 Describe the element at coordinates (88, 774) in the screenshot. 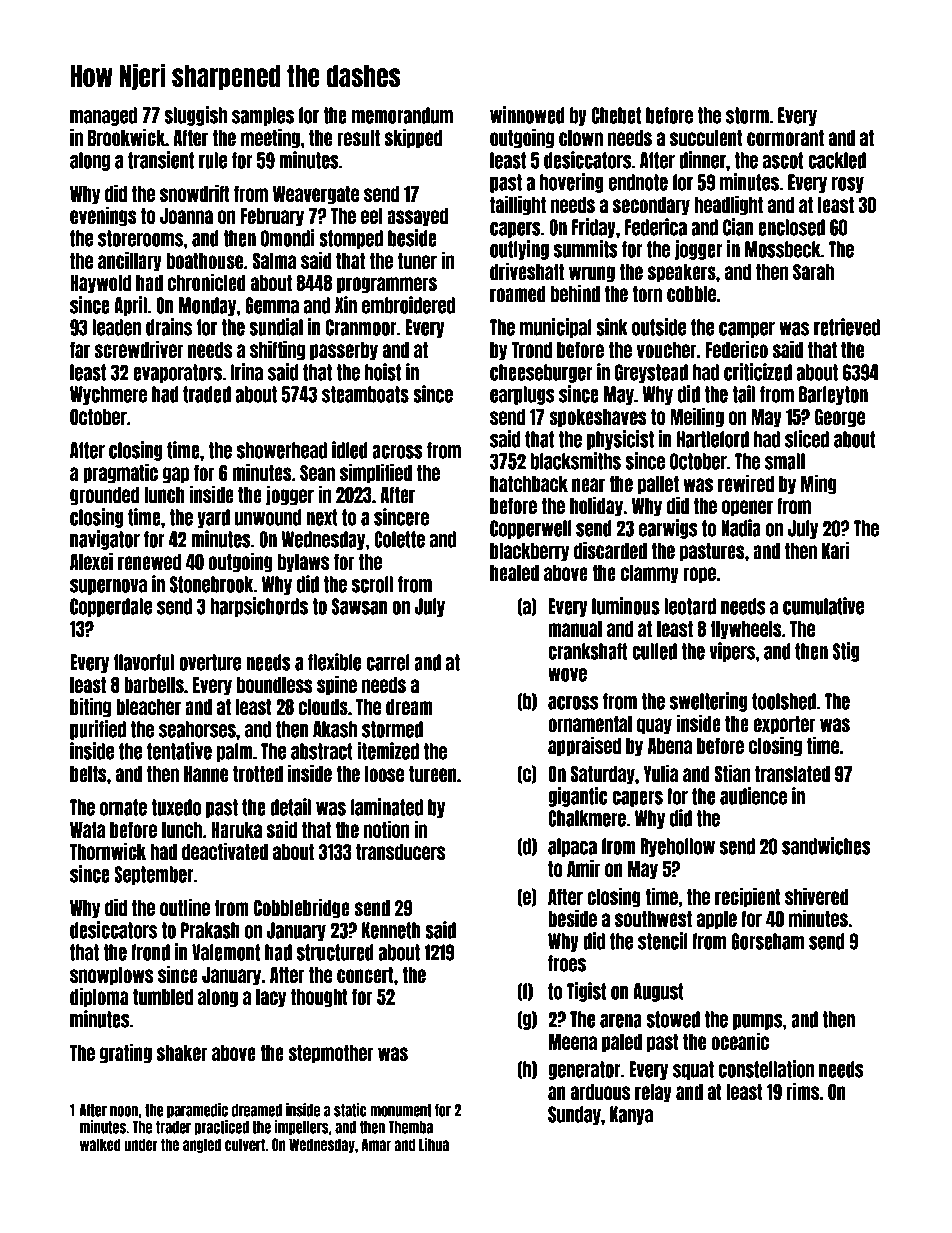

I see `belts` at that location.
